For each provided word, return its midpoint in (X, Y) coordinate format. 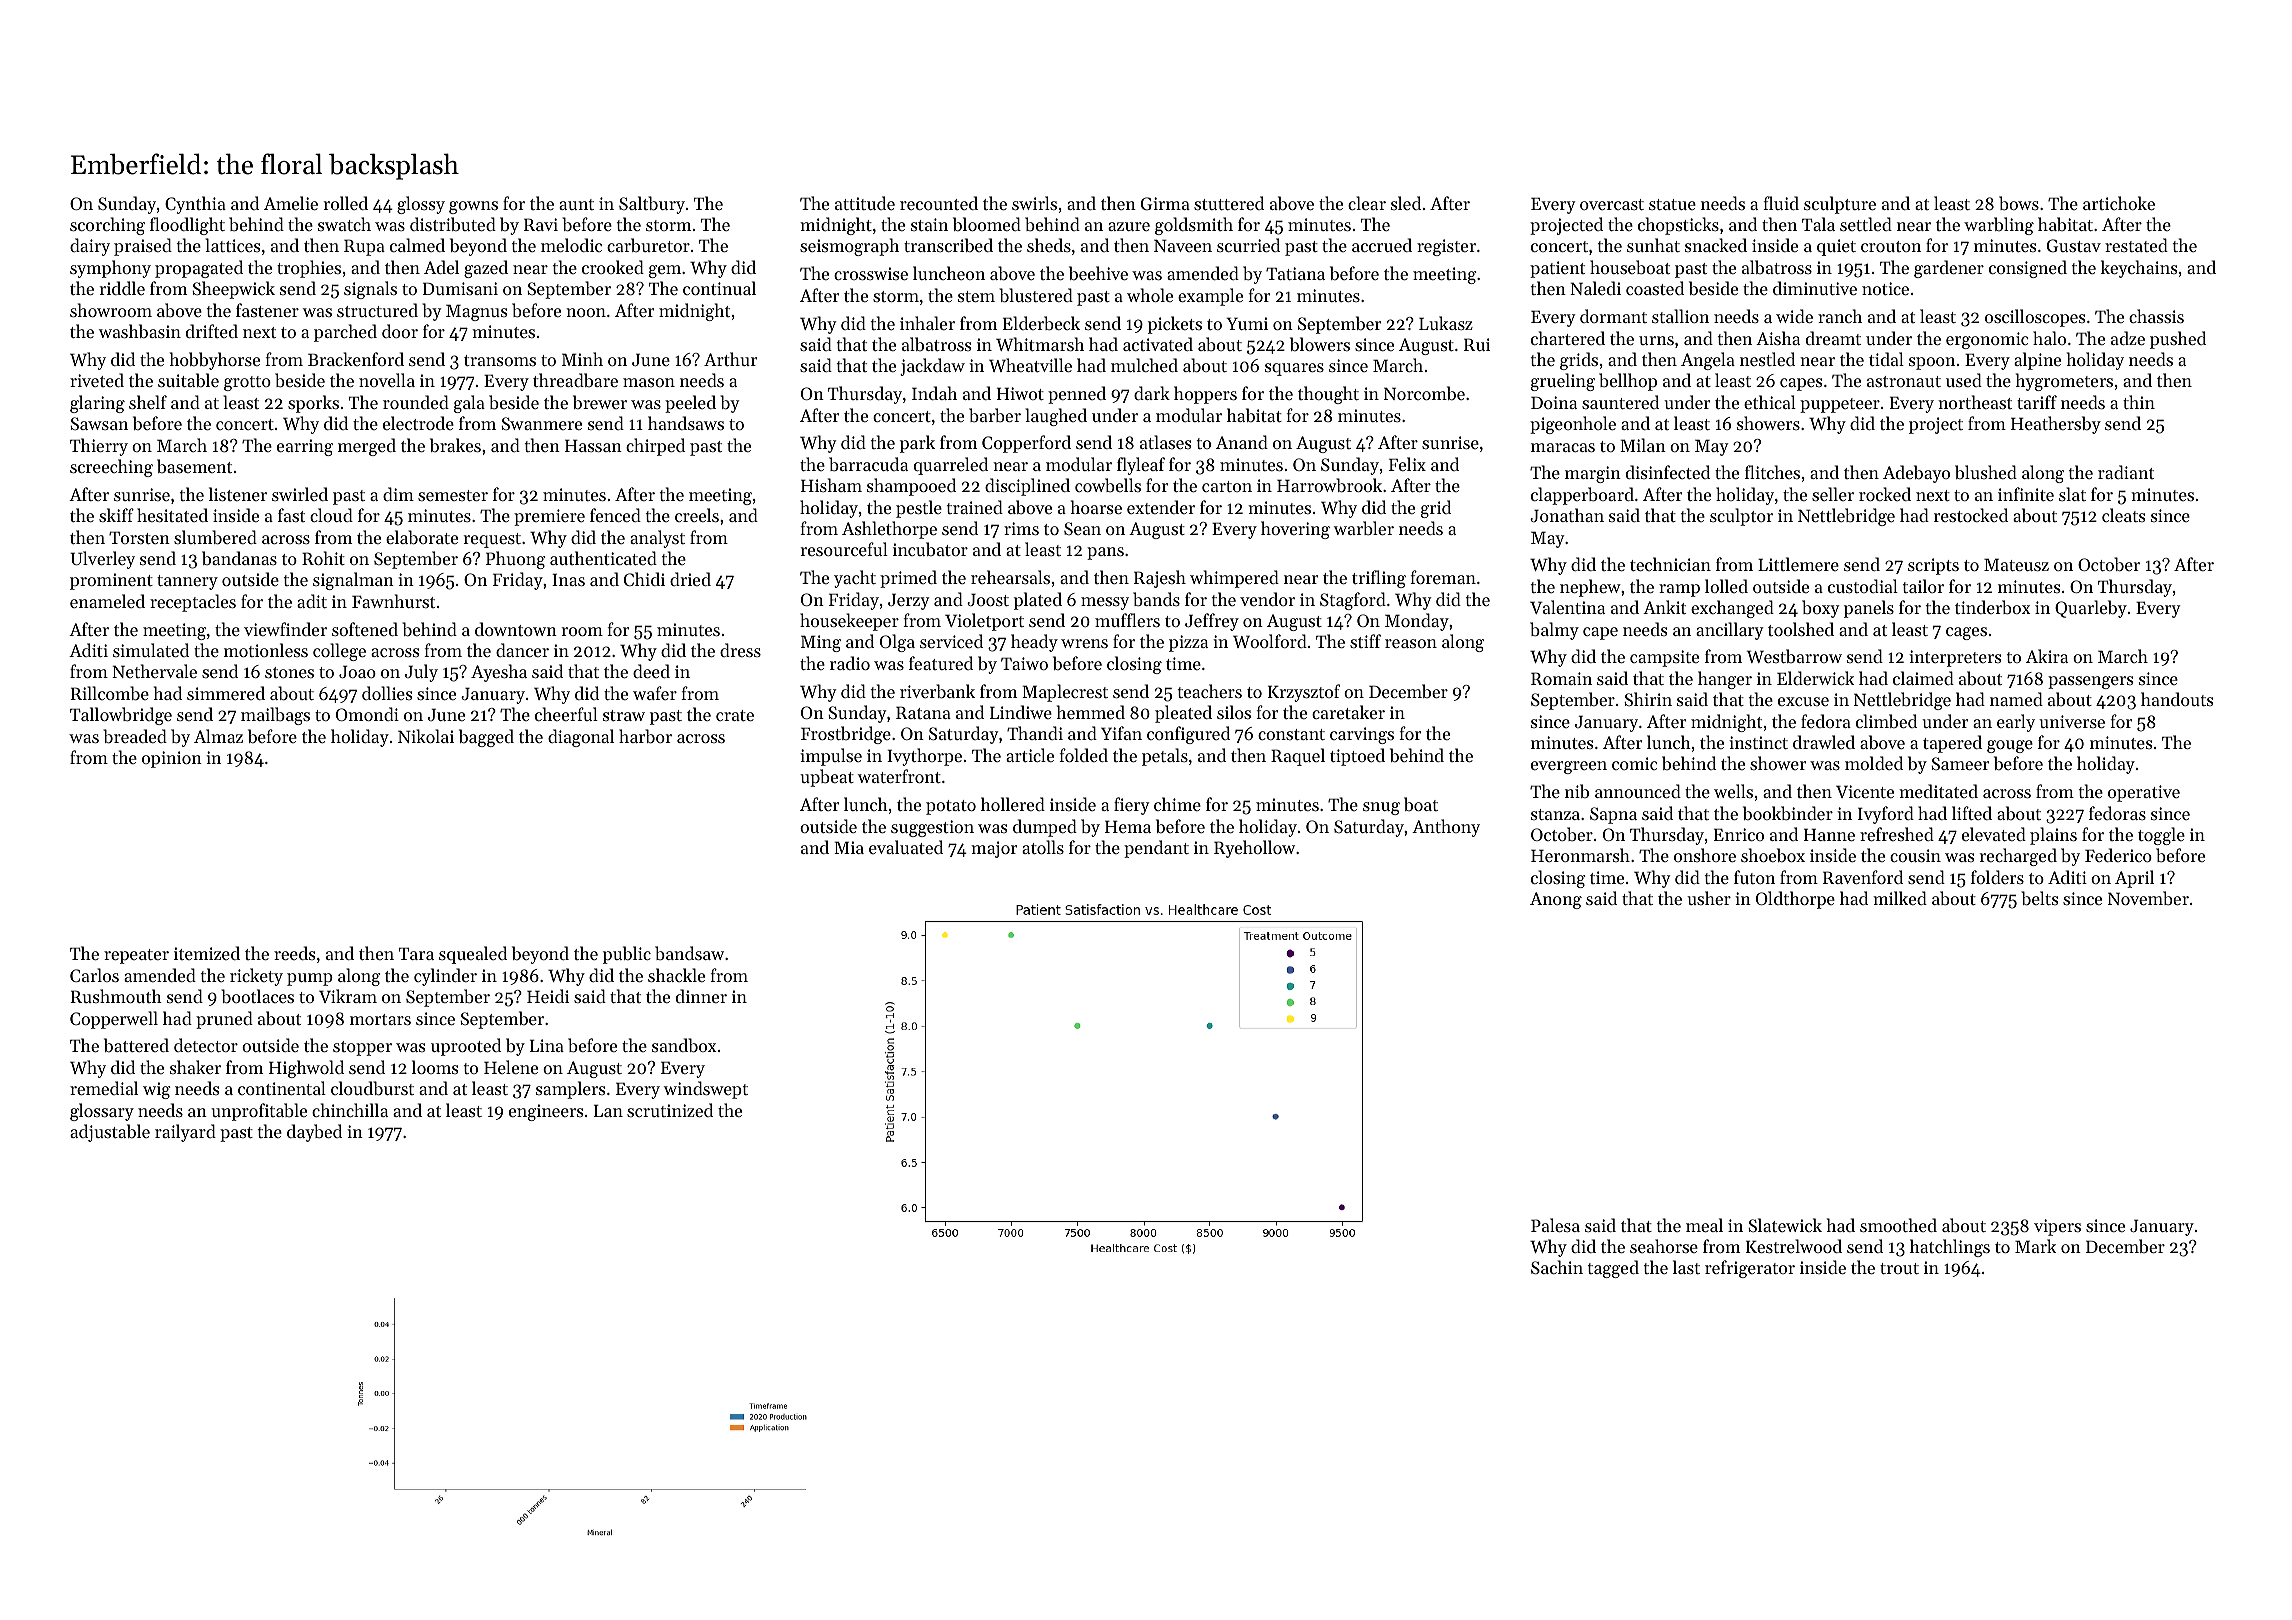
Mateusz (2016, 564)
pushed (2178, 340)
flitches (1772, 472)
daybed (314, 1133)
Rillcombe (109, 693)
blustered (1036, 295)
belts (2039, 898)
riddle (122, 288)
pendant (1156, 849)
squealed (473, 955)
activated (1158, 344)
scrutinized (670, 1110)
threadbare (575, 380)
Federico (2118, 855)
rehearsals (1010, 577)
